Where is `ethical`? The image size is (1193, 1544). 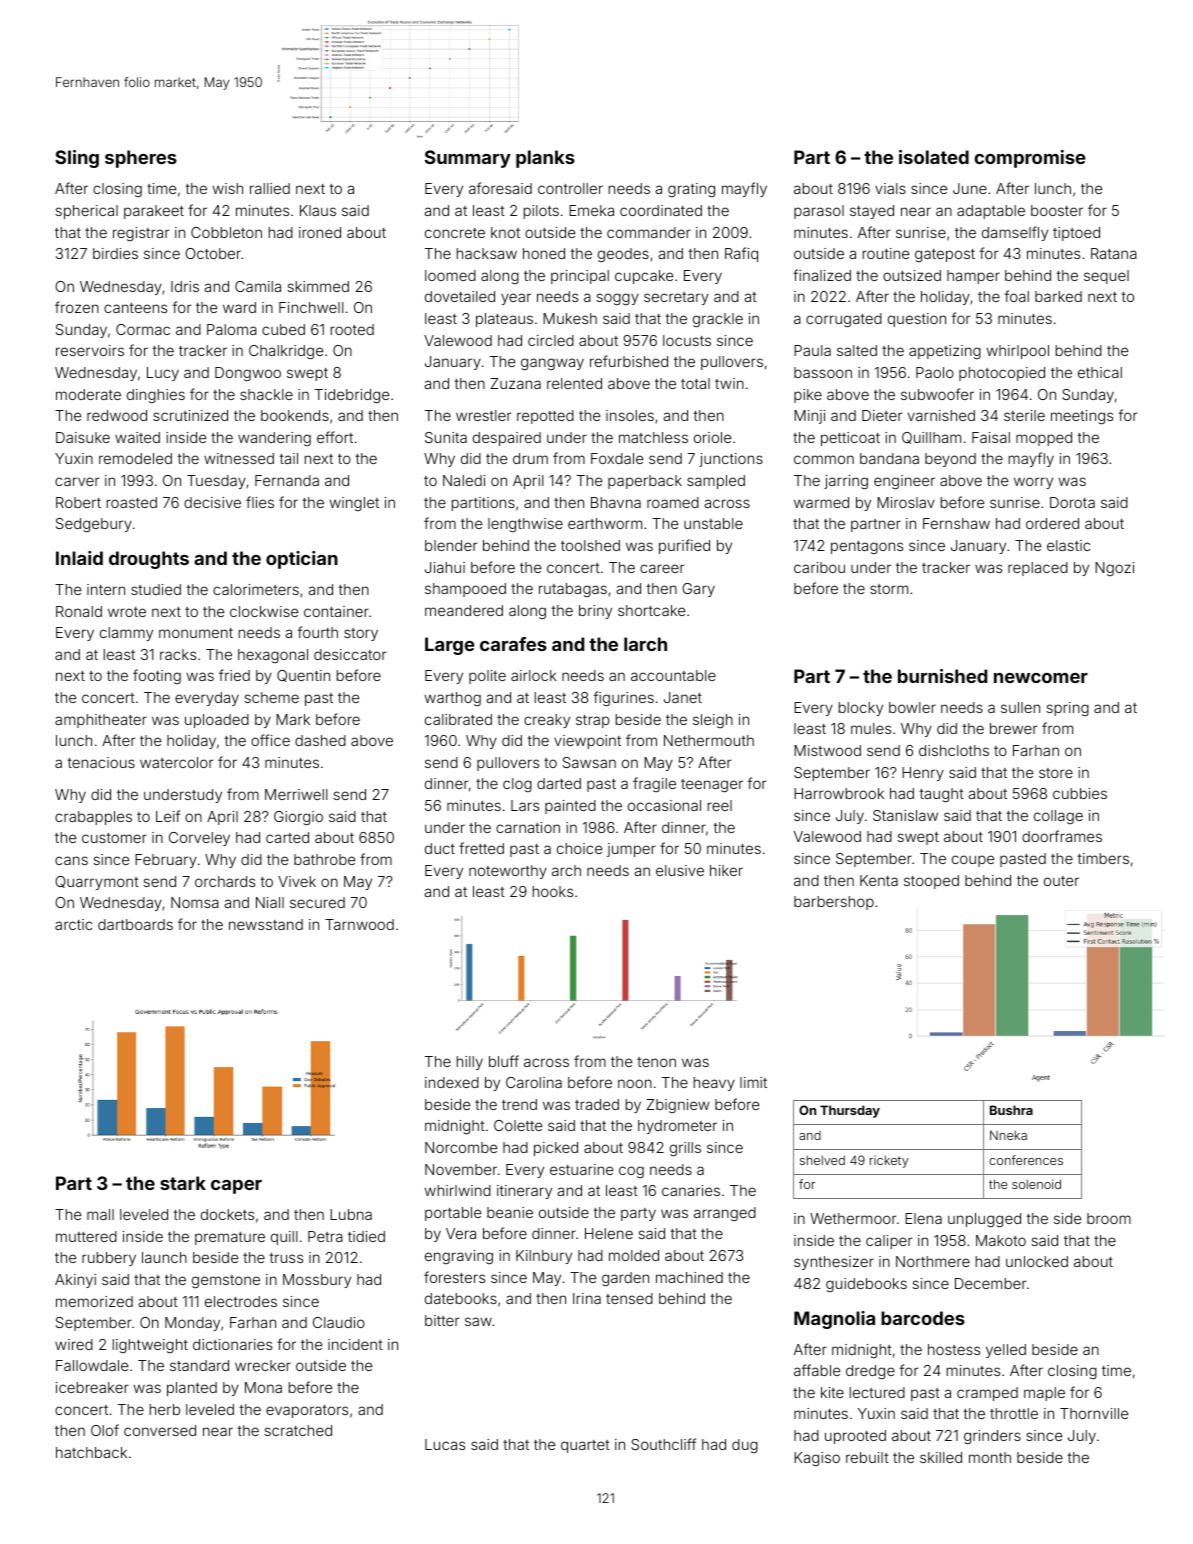 ethical is located at coordinates (1100, 372).
